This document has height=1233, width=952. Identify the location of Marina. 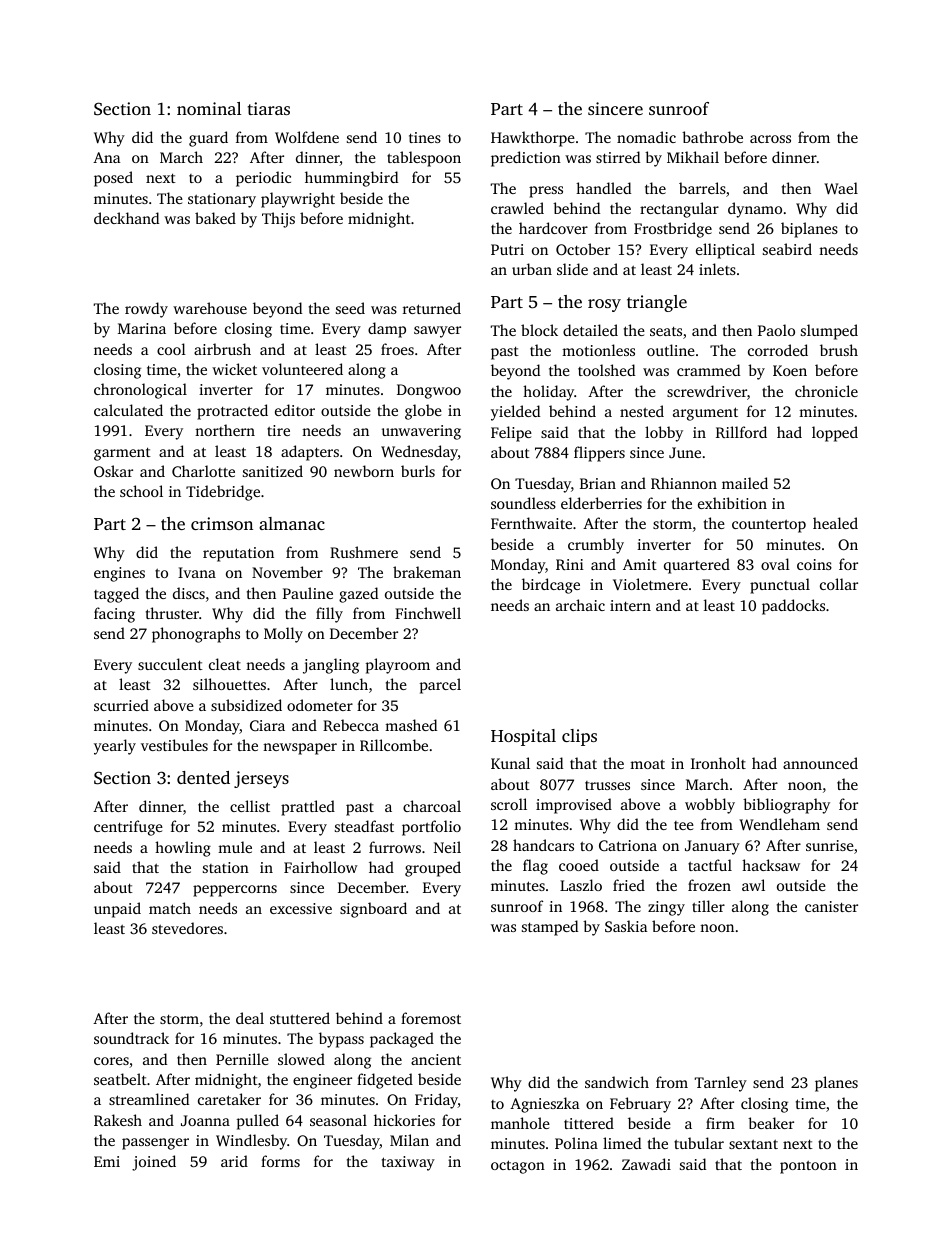
(142, 328).
